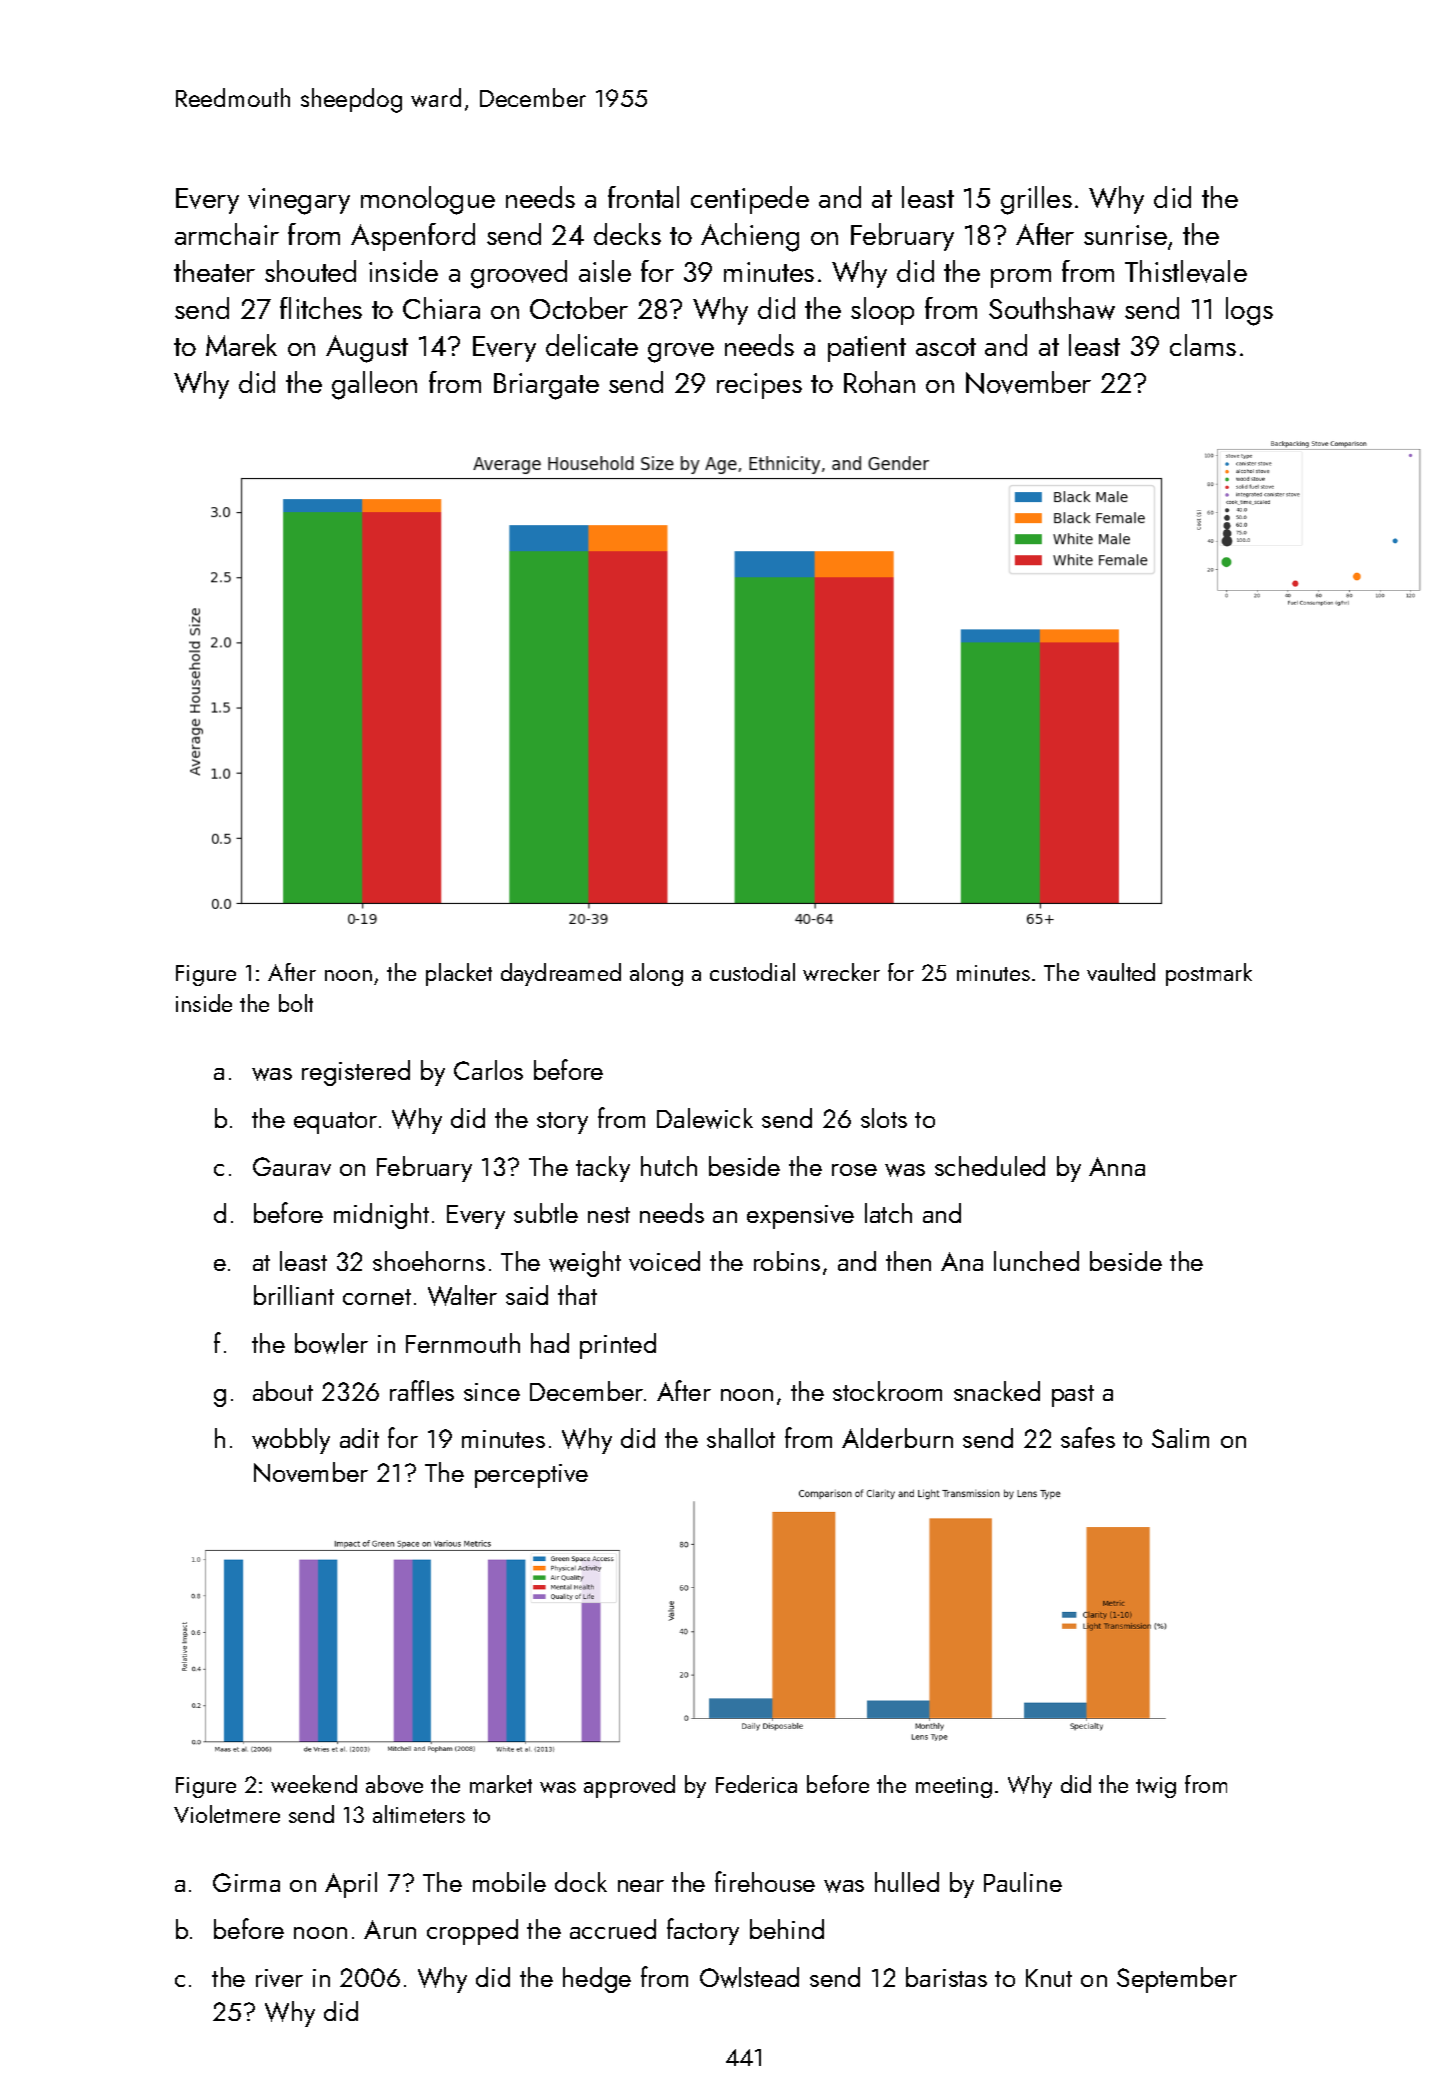 The image size is (1450, 2100). Describe the element at coordinates (546, 386) in the image. I see `Briargate` at that location.
